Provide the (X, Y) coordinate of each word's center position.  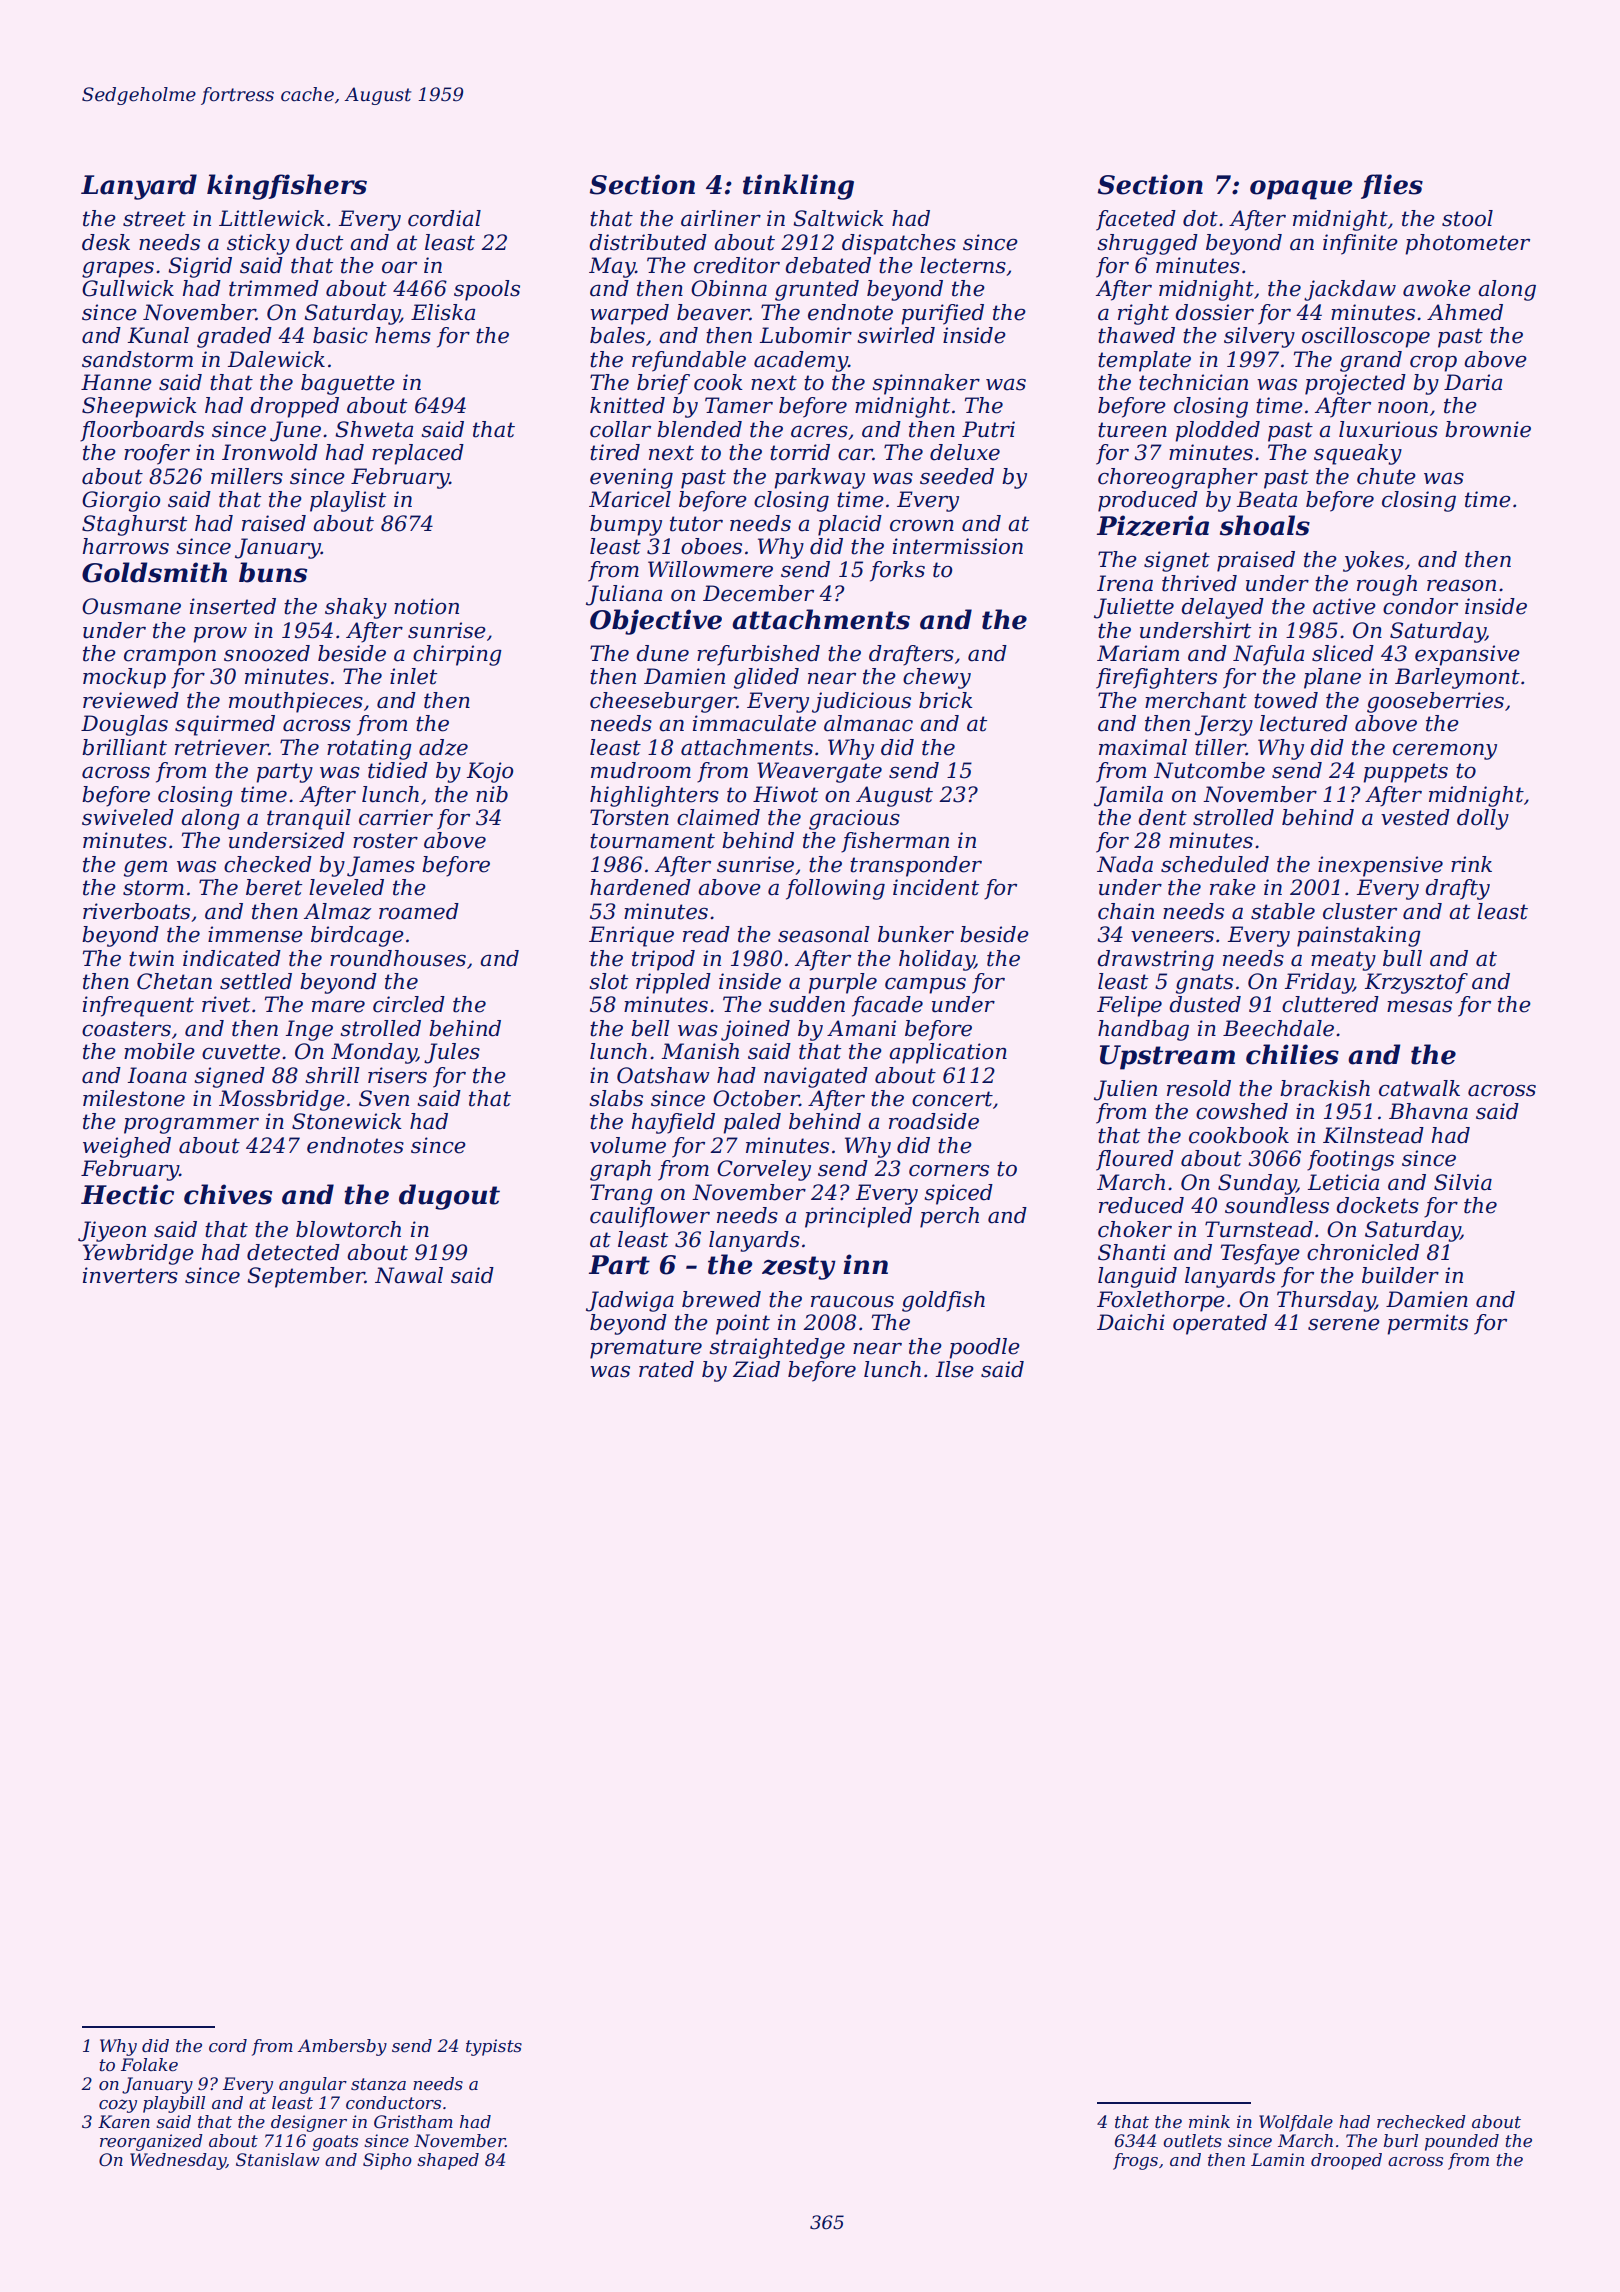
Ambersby (342, 2047)
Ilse (955, 1369)
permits (1428, 1324)
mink (1209, 2121)
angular (313, 2085)
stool (1467, 218)
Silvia (1463, 1182)
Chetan (174, 981)
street (154, 219)
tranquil (309, 819)
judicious (861, 702)
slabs (616, 1098)
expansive (1467, 655)
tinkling (798, 187)
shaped (448, 2161)
